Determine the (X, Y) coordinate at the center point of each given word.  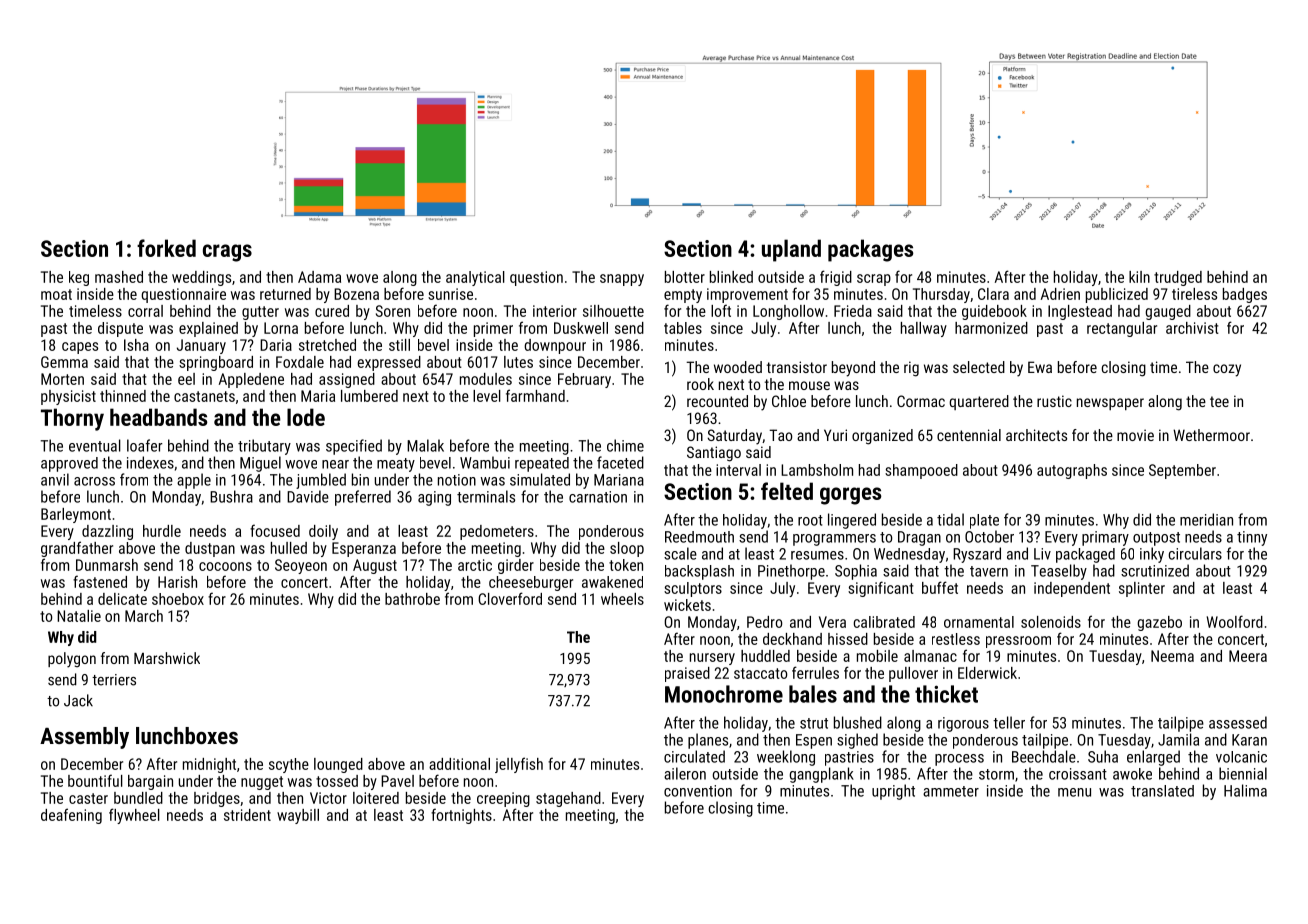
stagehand (568, 799)
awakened (612, 582)
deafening (71, 816)
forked (166, 248)
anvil (55, 479)
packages (871, 250)
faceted (620, 462)
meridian (1206, 519)
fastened (100, 581)
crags (227, 253)
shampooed (921, 471)
